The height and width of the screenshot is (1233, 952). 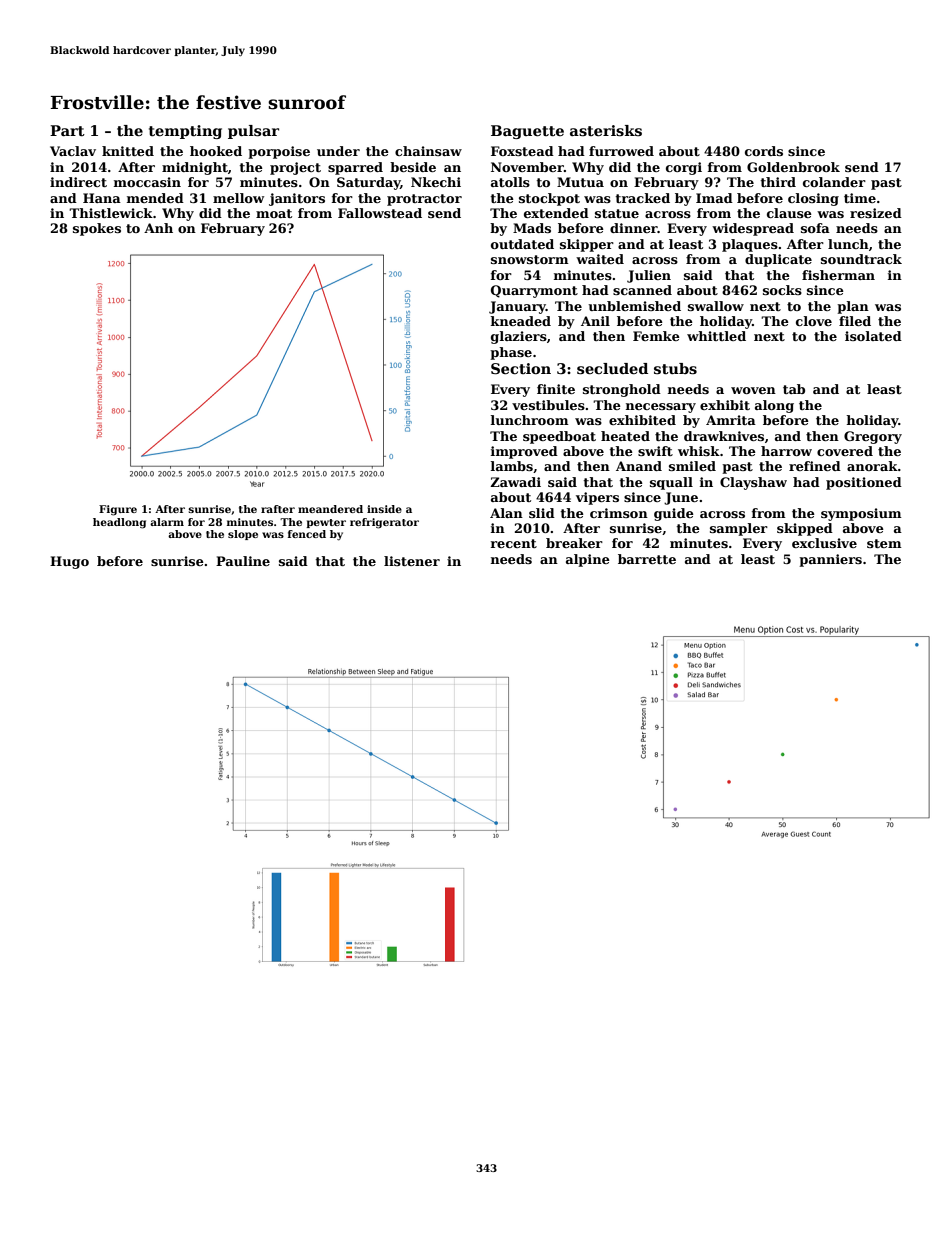 I want to click on alpine, so click(x=588, y=560).
